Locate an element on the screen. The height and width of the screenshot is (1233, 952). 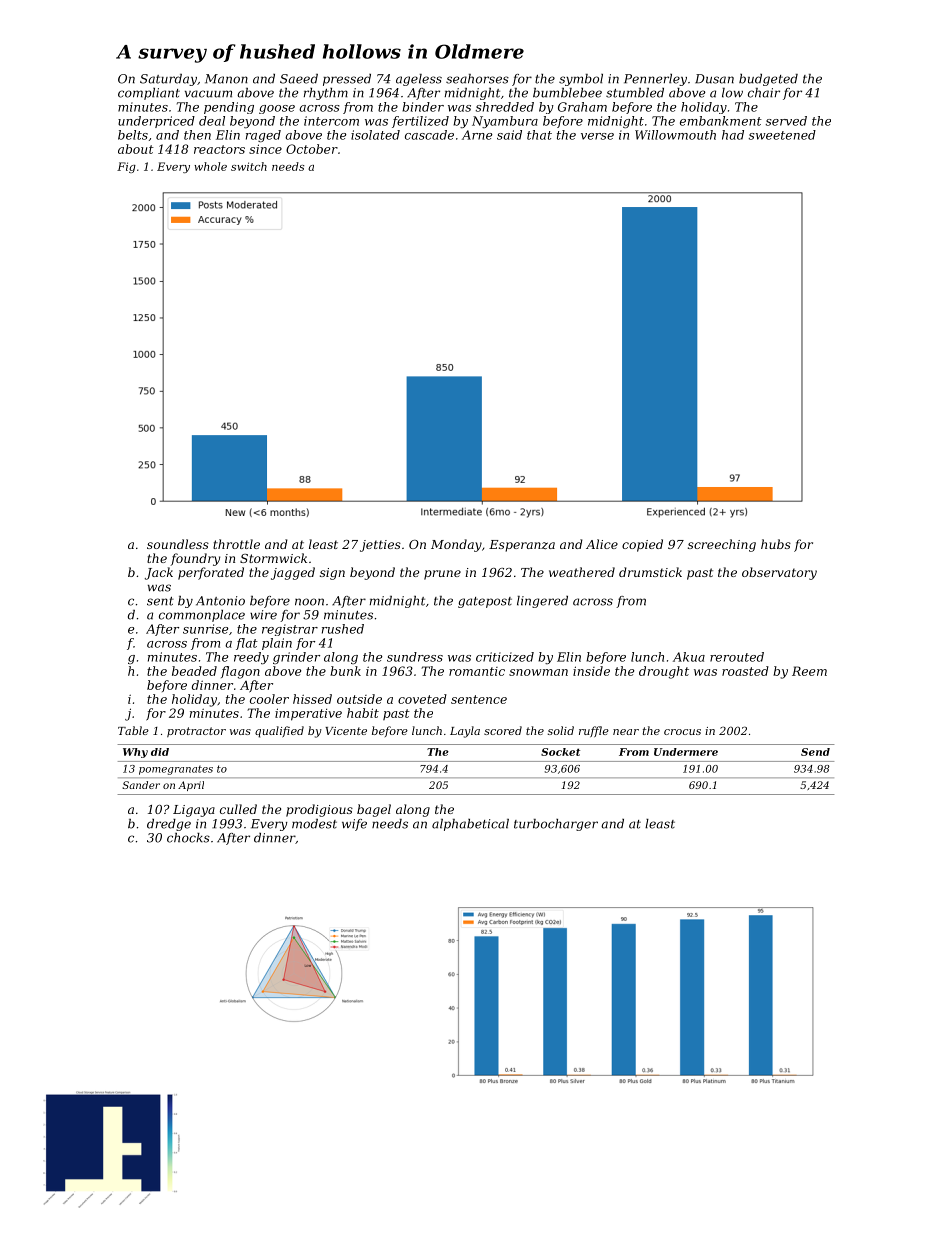
criticized is located at coordinates (505, 657).
